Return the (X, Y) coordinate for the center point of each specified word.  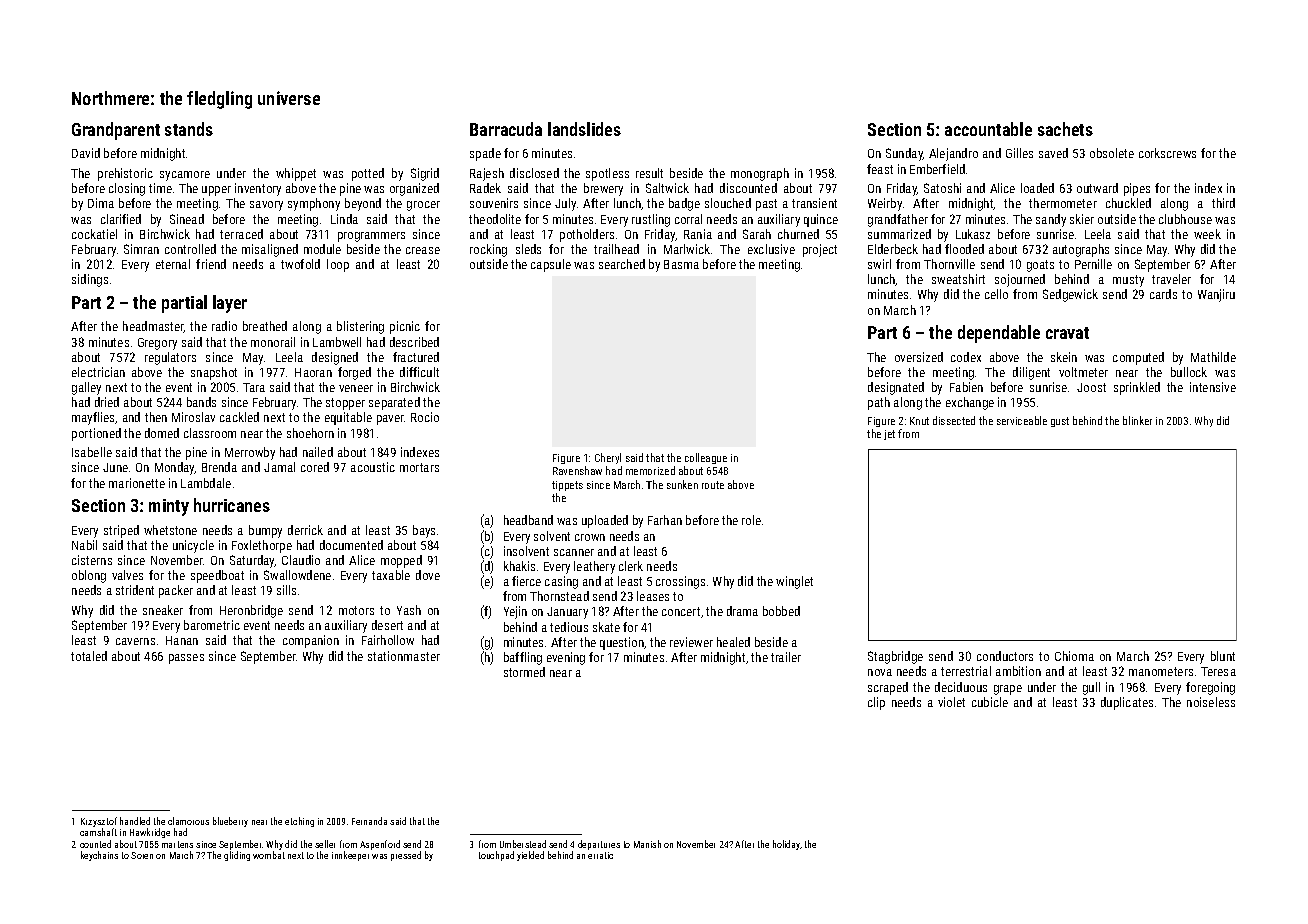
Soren (142, 855)
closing (127, 189)
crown (590, 537)
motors (356, 610)
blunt (1223, 656)
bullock (1189, 372)
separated (394, 403)
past (766, 205)
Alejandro (953, 154)
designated (896, 388)
